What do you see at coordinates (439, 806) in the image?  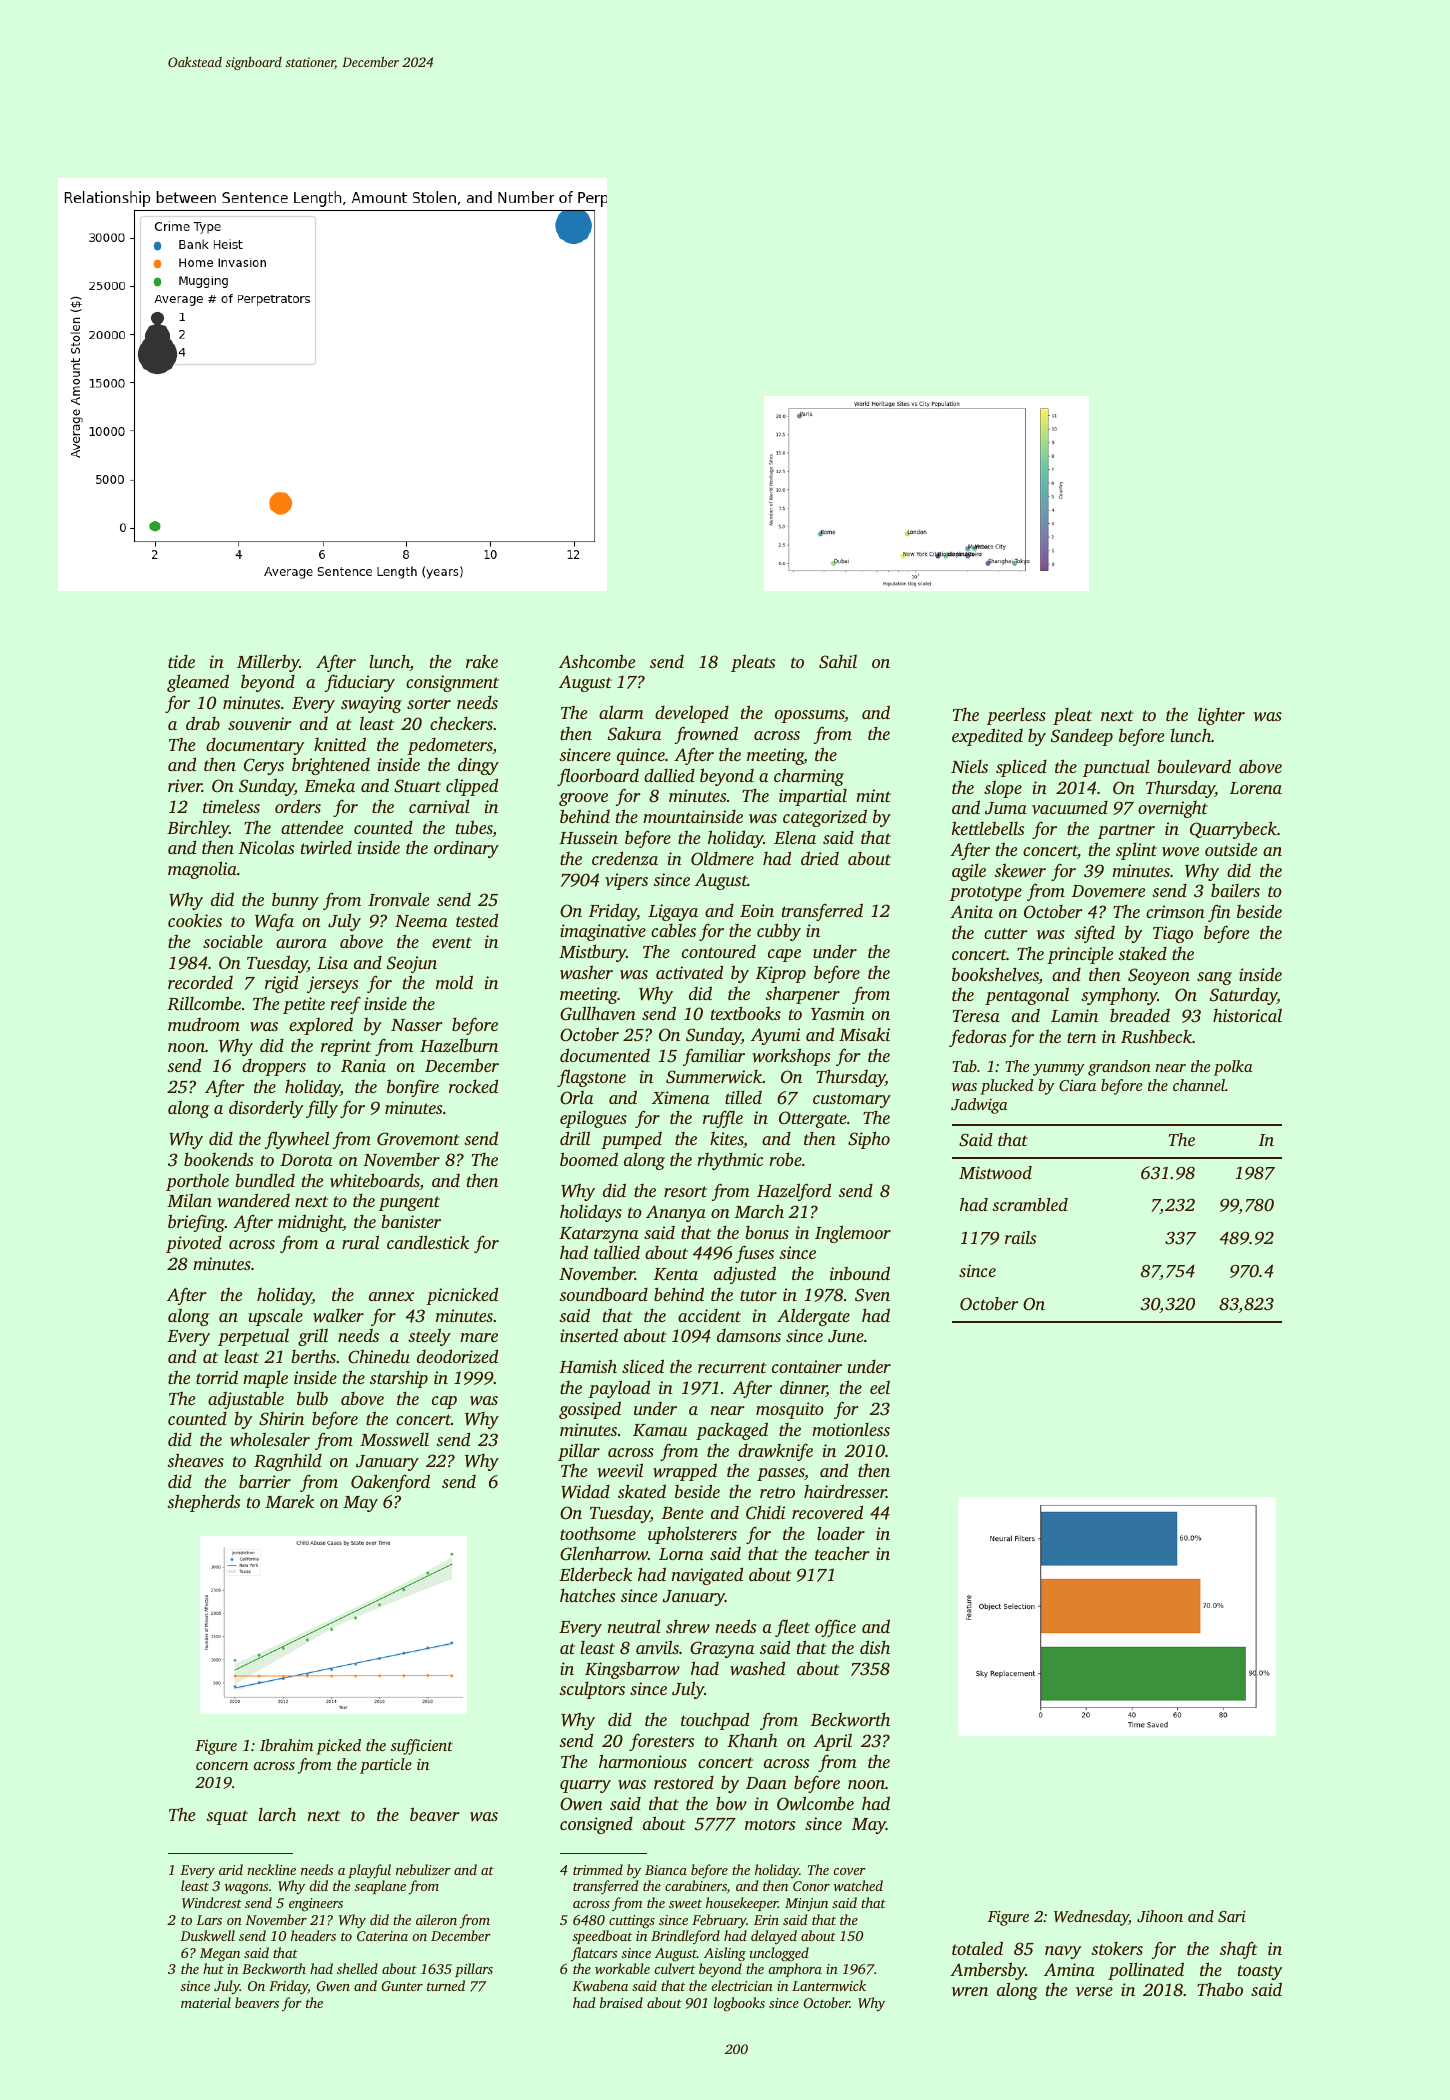 I see `carnival` at bounding box center [439, 806].
